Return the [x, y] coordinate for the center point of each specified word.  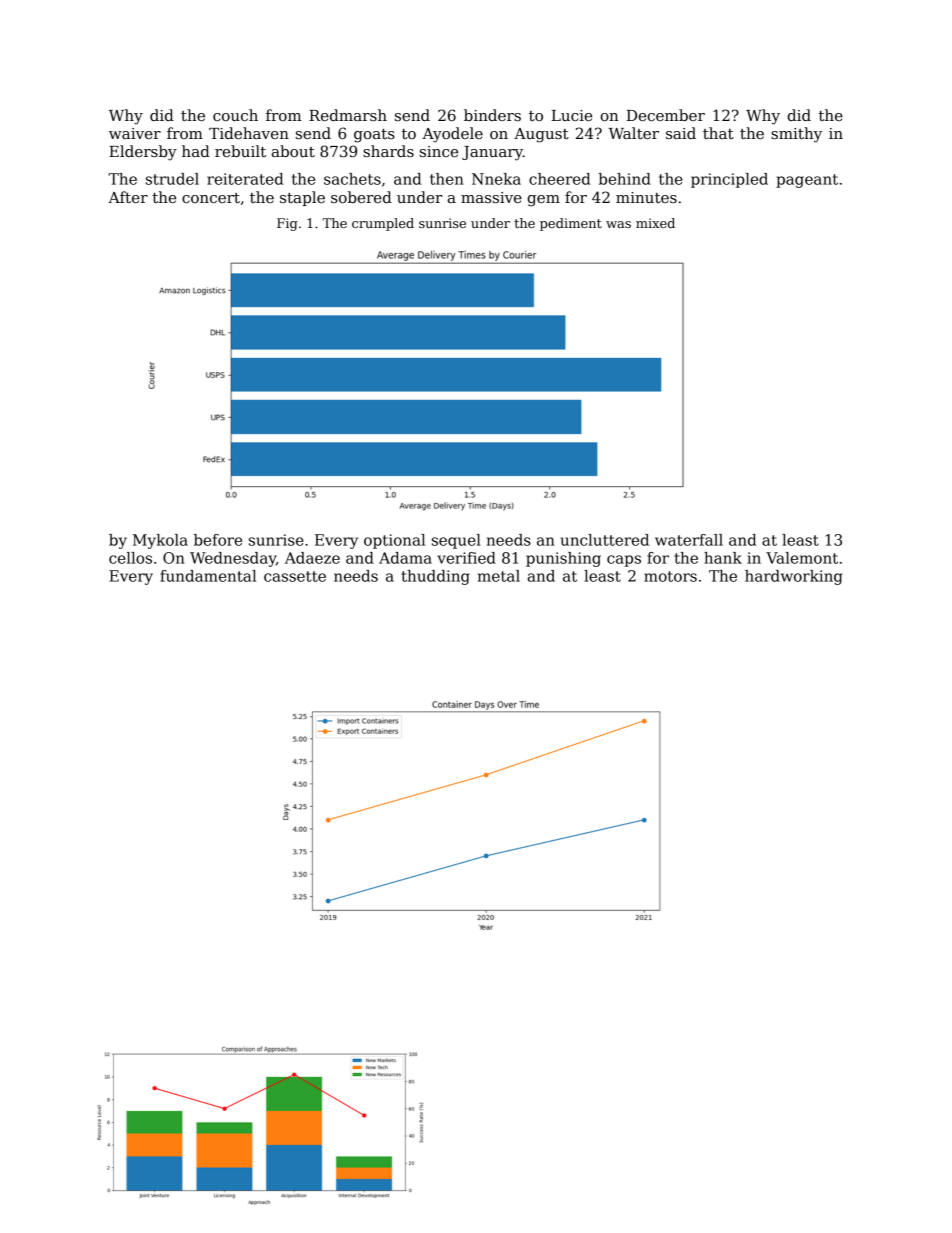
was [618, 224]
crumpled [383, 224]
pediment [571, 224]
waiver [135, 133]
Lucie [571, 115]
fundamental [208, 576]
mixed [655, 223]
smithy [796, 135]
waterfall [689, 540]
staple [302, 198]
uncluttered [605, 540]
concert [211, 198]
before [218, 540]
